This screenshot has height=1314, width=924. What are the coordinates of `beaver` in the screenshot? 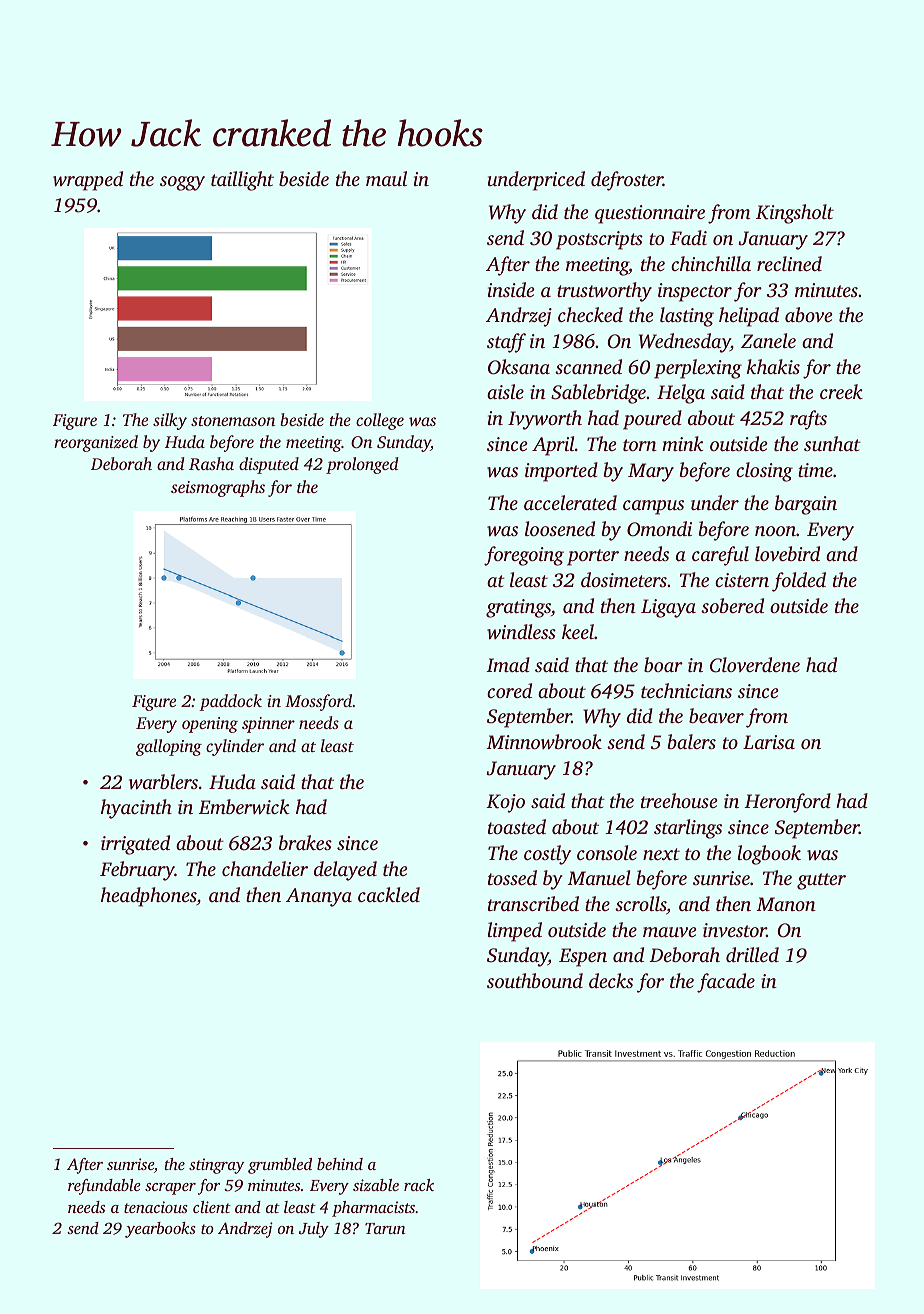 It's located at (716, 715).
